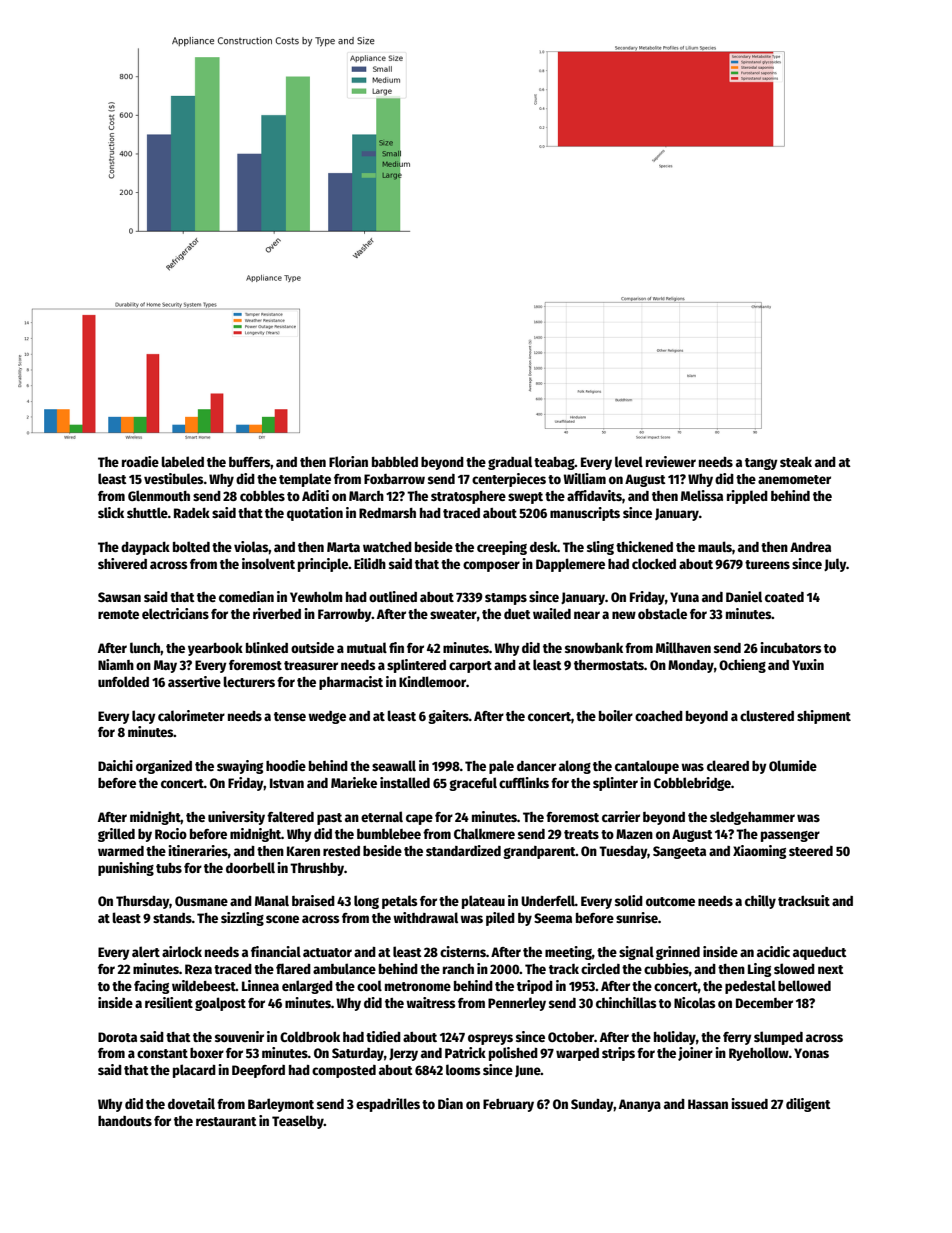  I want to click on coated, so click(784, 597).
